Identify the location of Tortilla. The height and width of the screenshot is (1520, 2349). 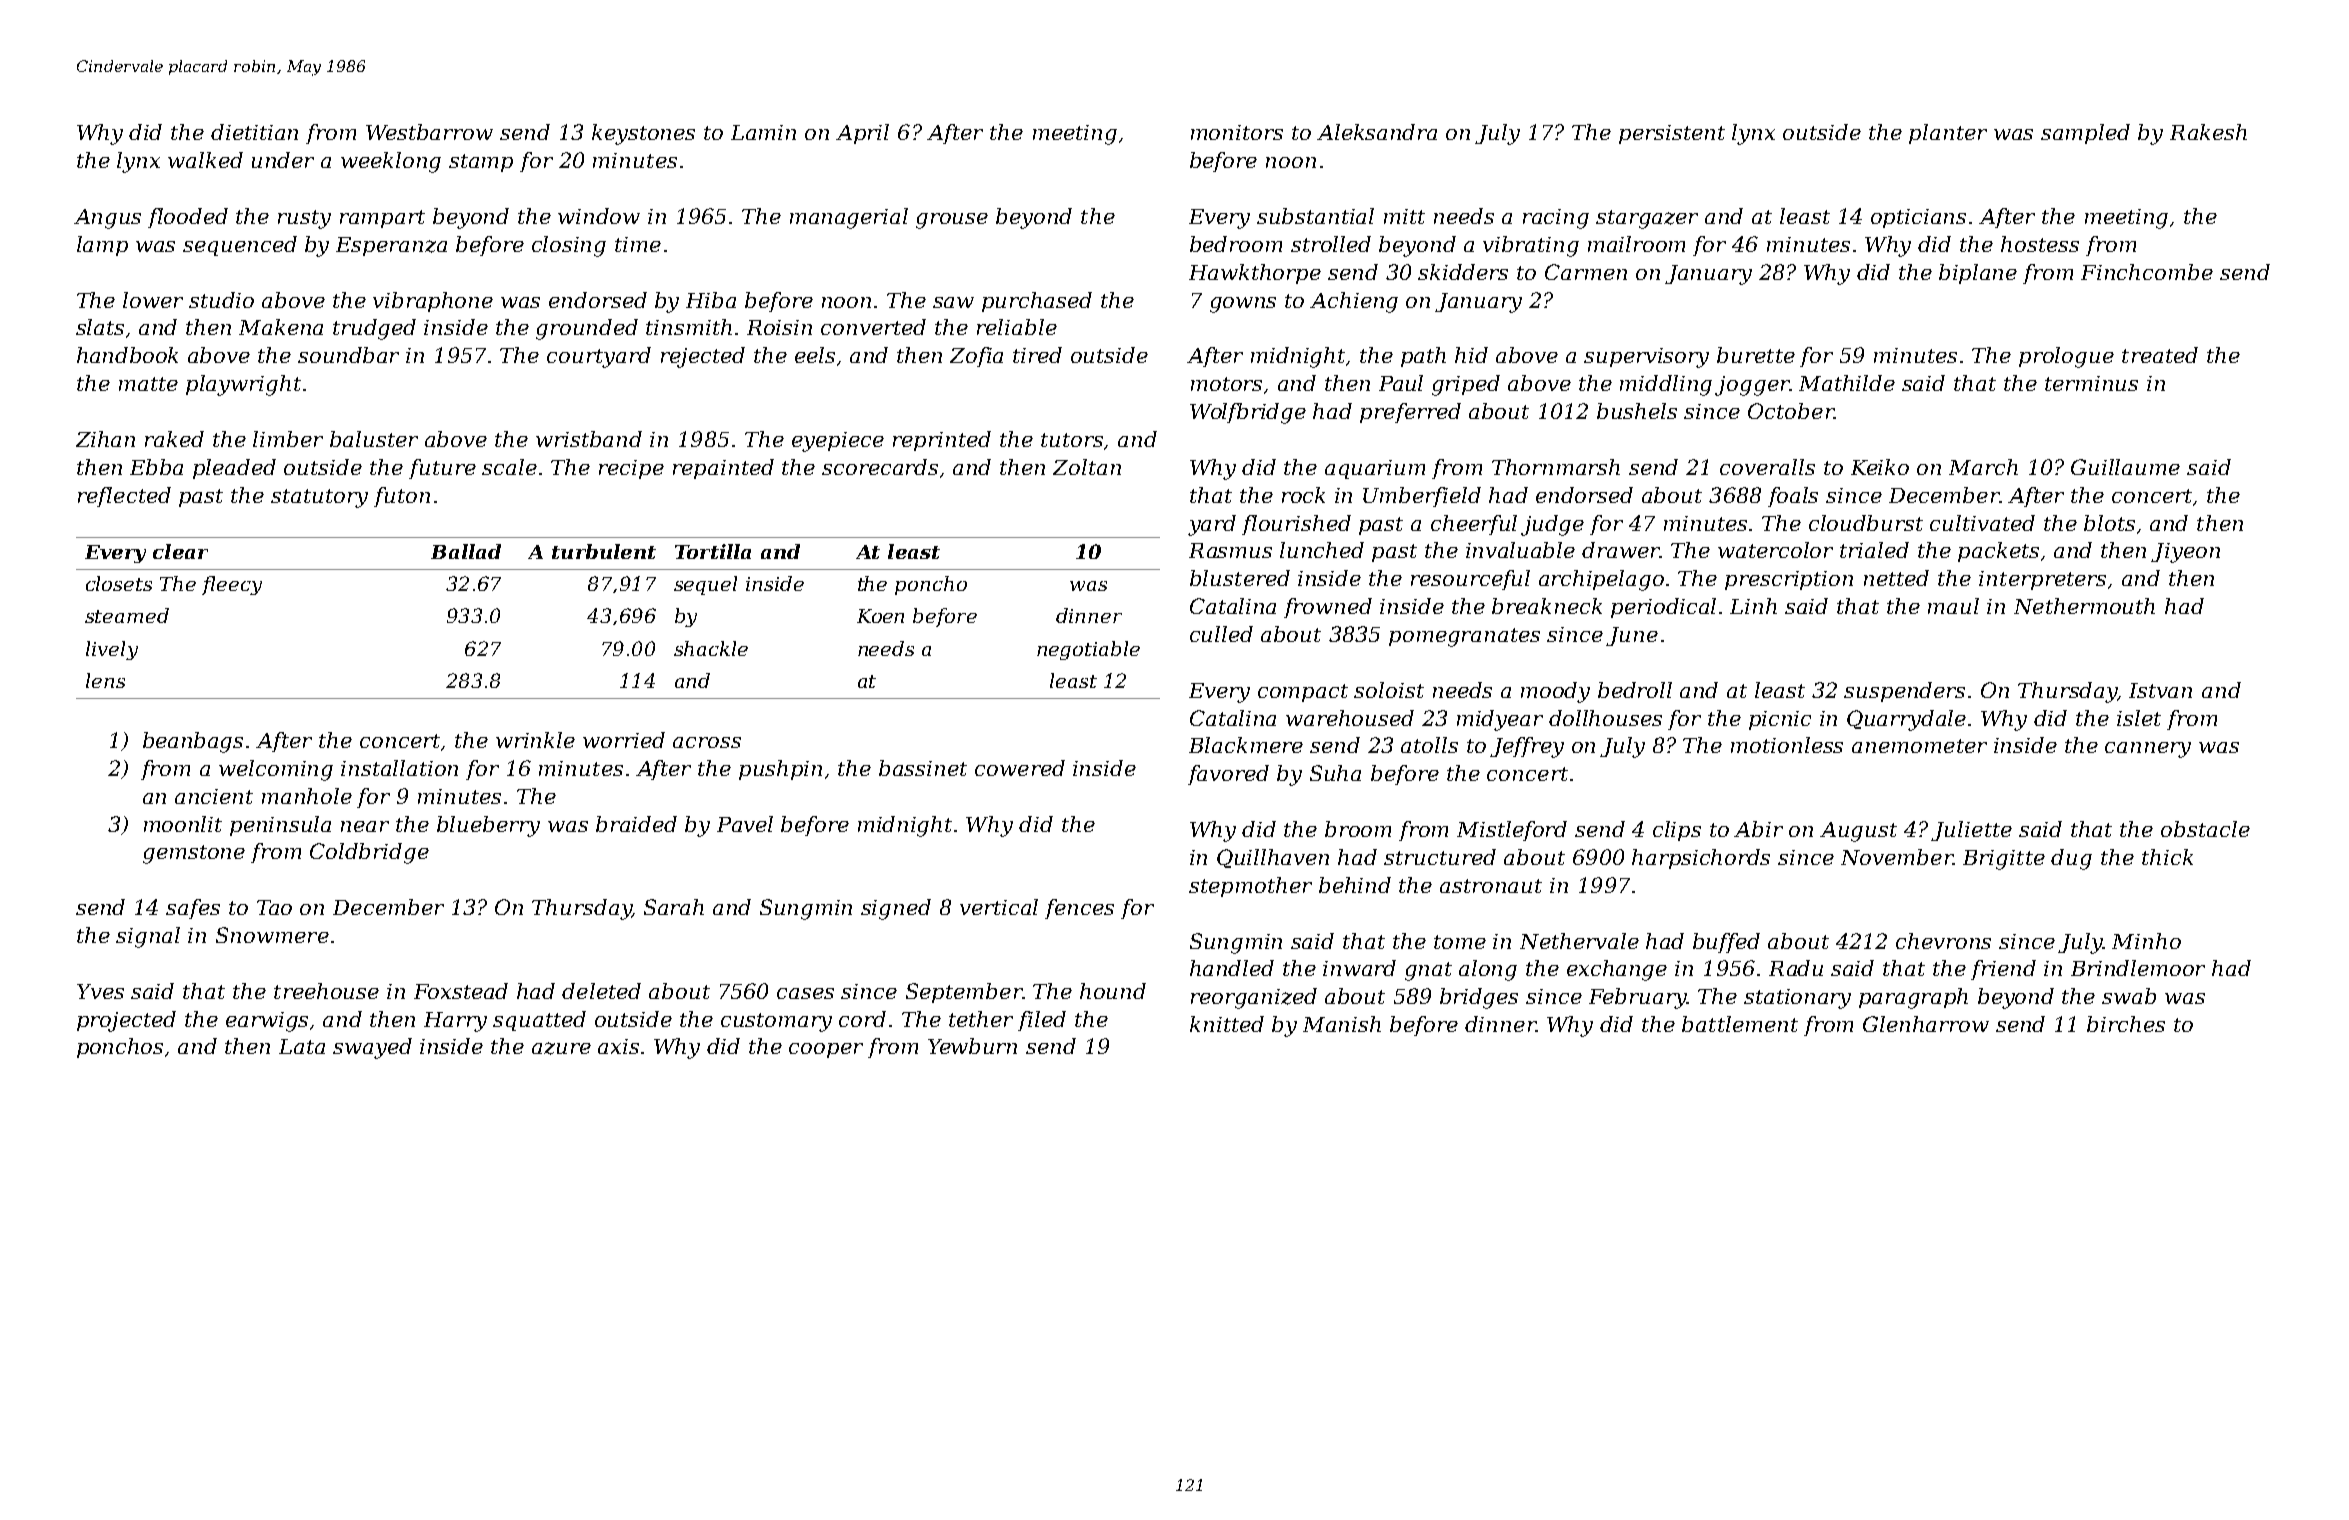
(713, 551).
